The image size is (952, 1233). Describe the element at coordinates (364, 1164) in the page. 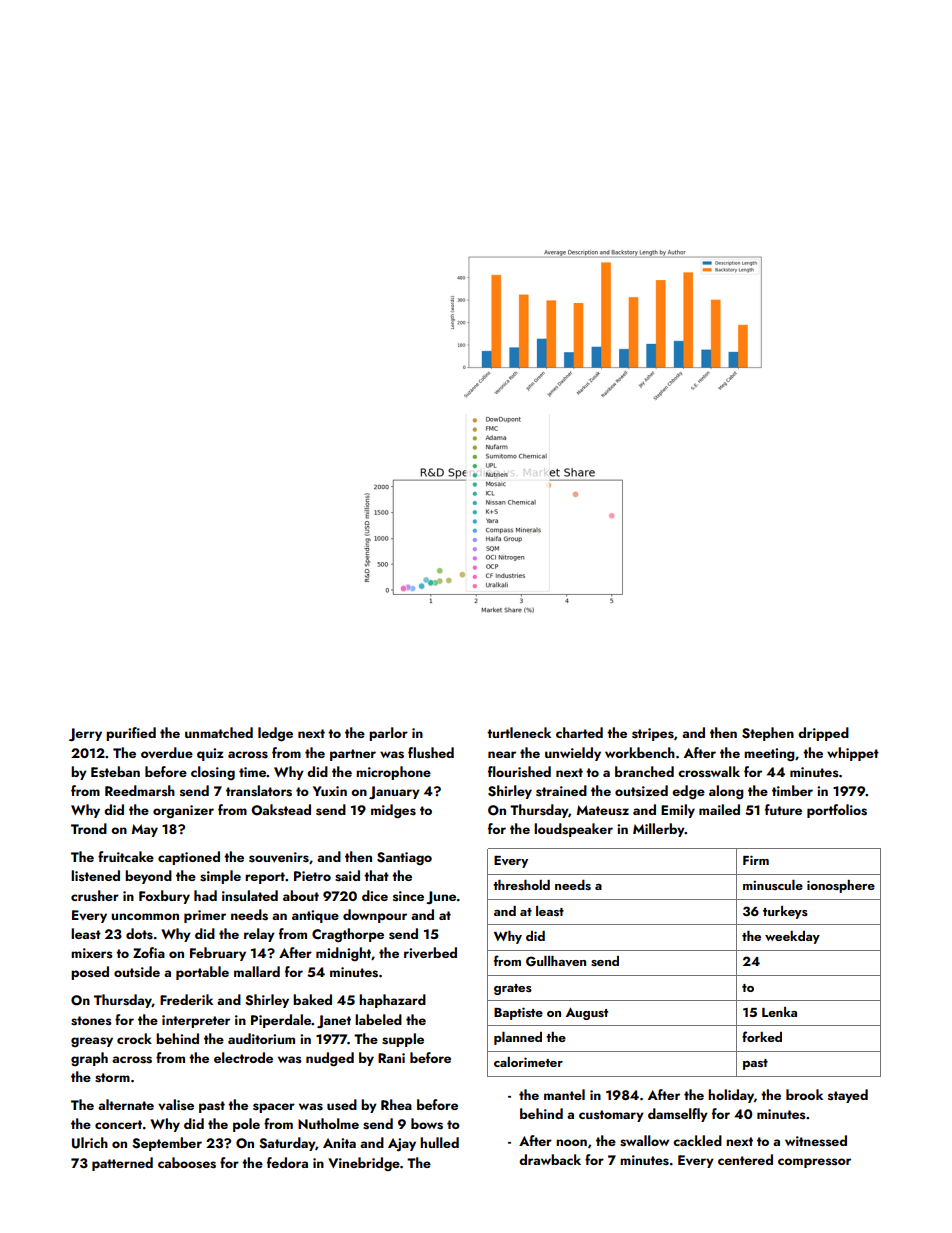

I see `Vinebridge` at that location.
